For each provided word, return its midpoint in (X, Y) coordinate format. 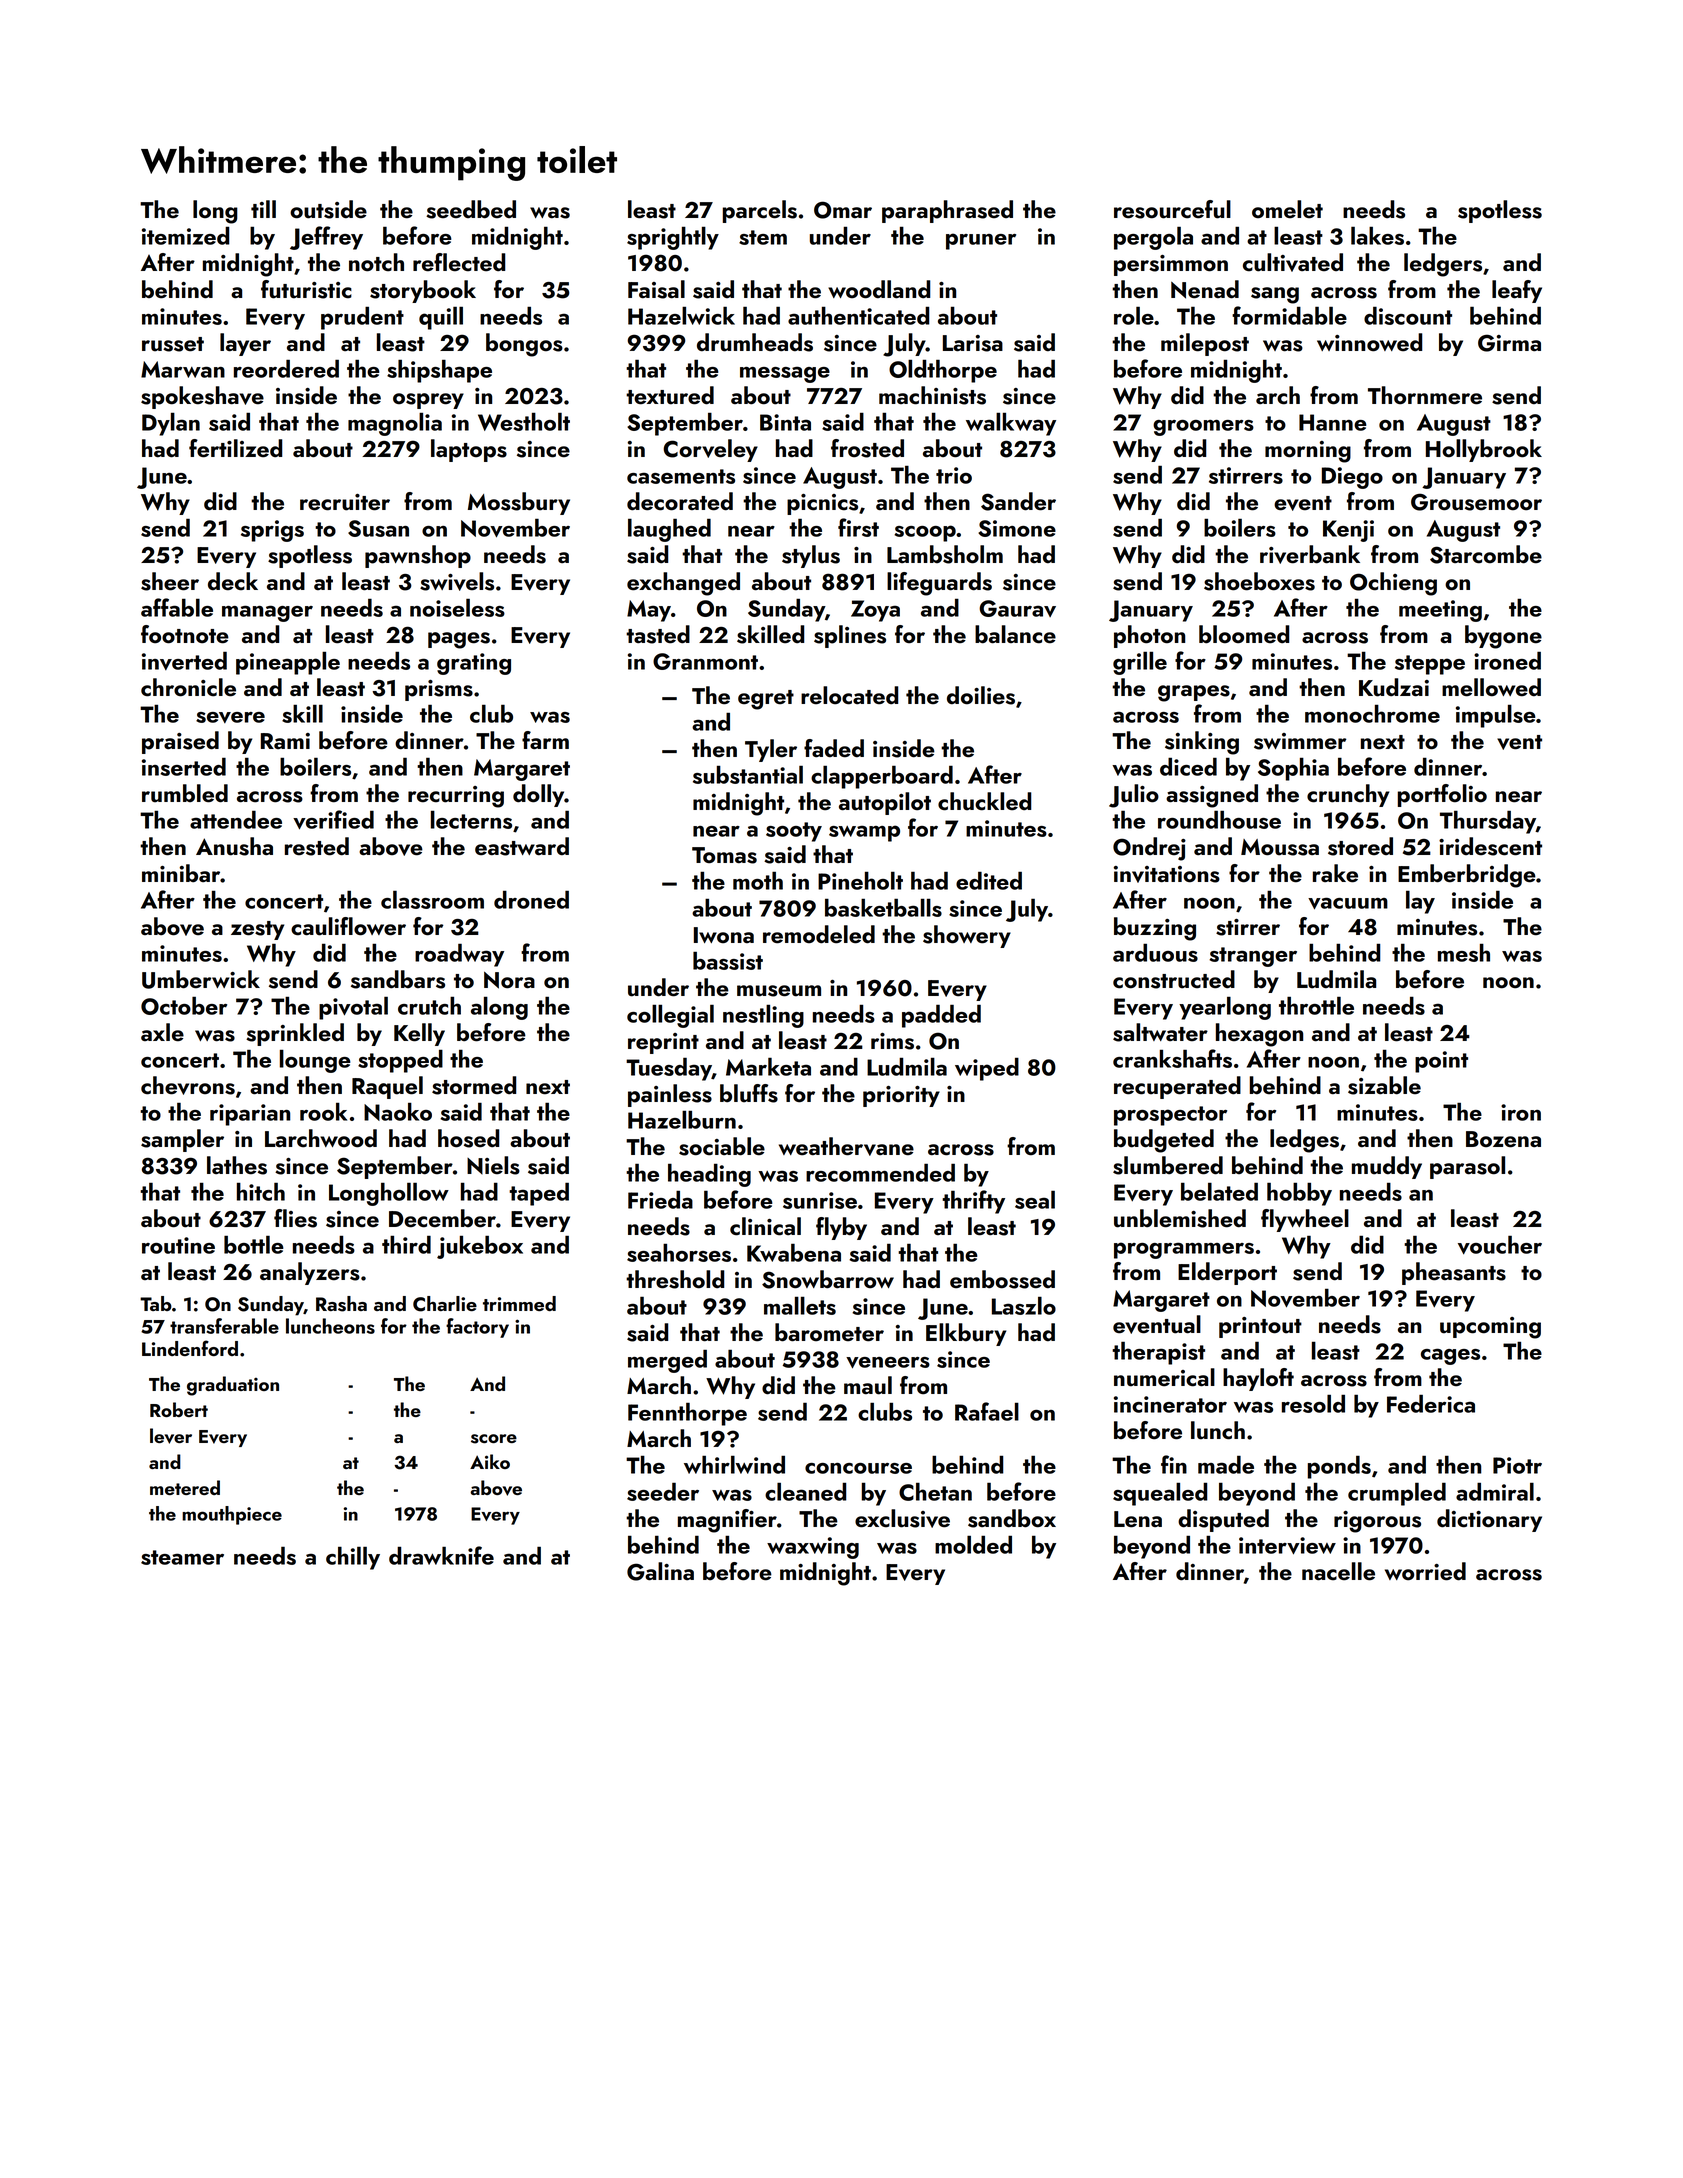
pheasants (1454, 1273)
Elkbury (966, 1334)
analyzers (310, 1273)
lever (171, 1436)
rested (317, 846)
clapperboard (882, 777)
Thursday (1488, 822)
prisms (439, 690)
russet (173, 344)
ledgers (1443, 265)
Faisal (656, 289)
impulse (1496, 716)
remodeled (819, 934)
